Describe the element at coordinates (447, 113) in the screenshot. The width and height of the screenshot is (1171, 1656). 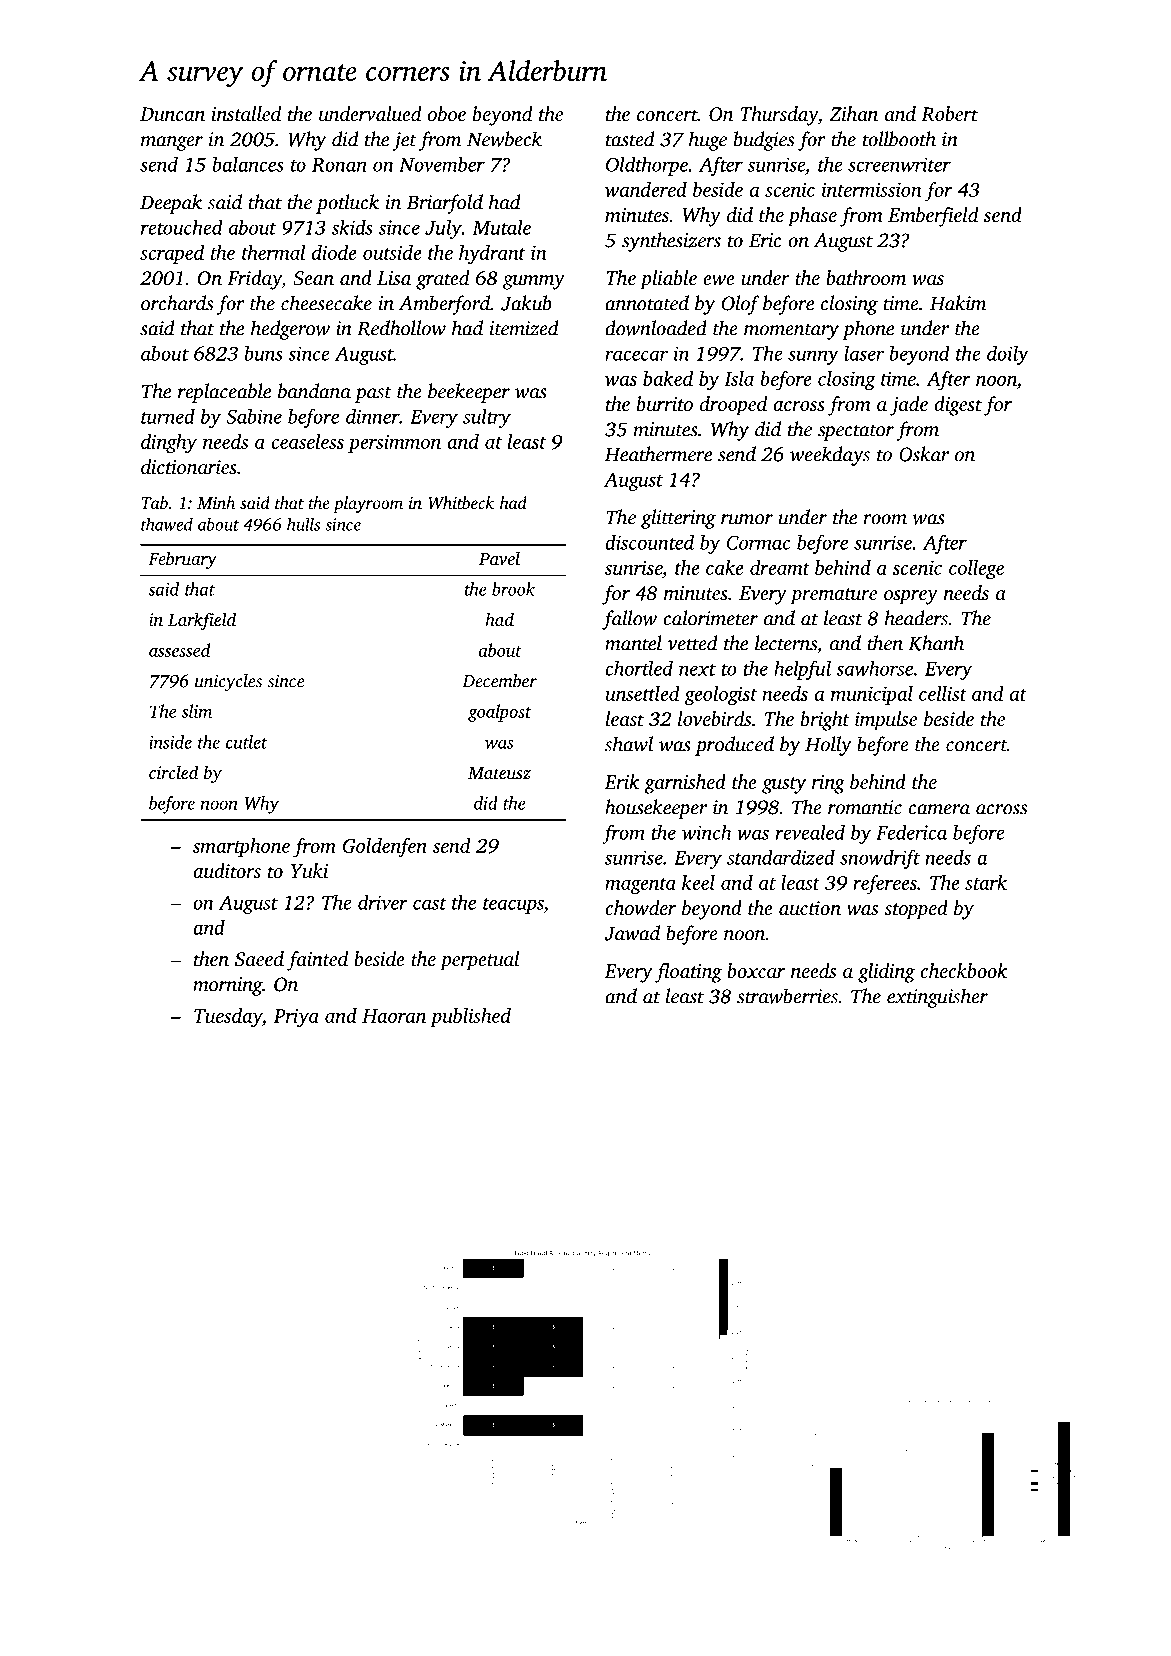
I see `oboe` at that location.
